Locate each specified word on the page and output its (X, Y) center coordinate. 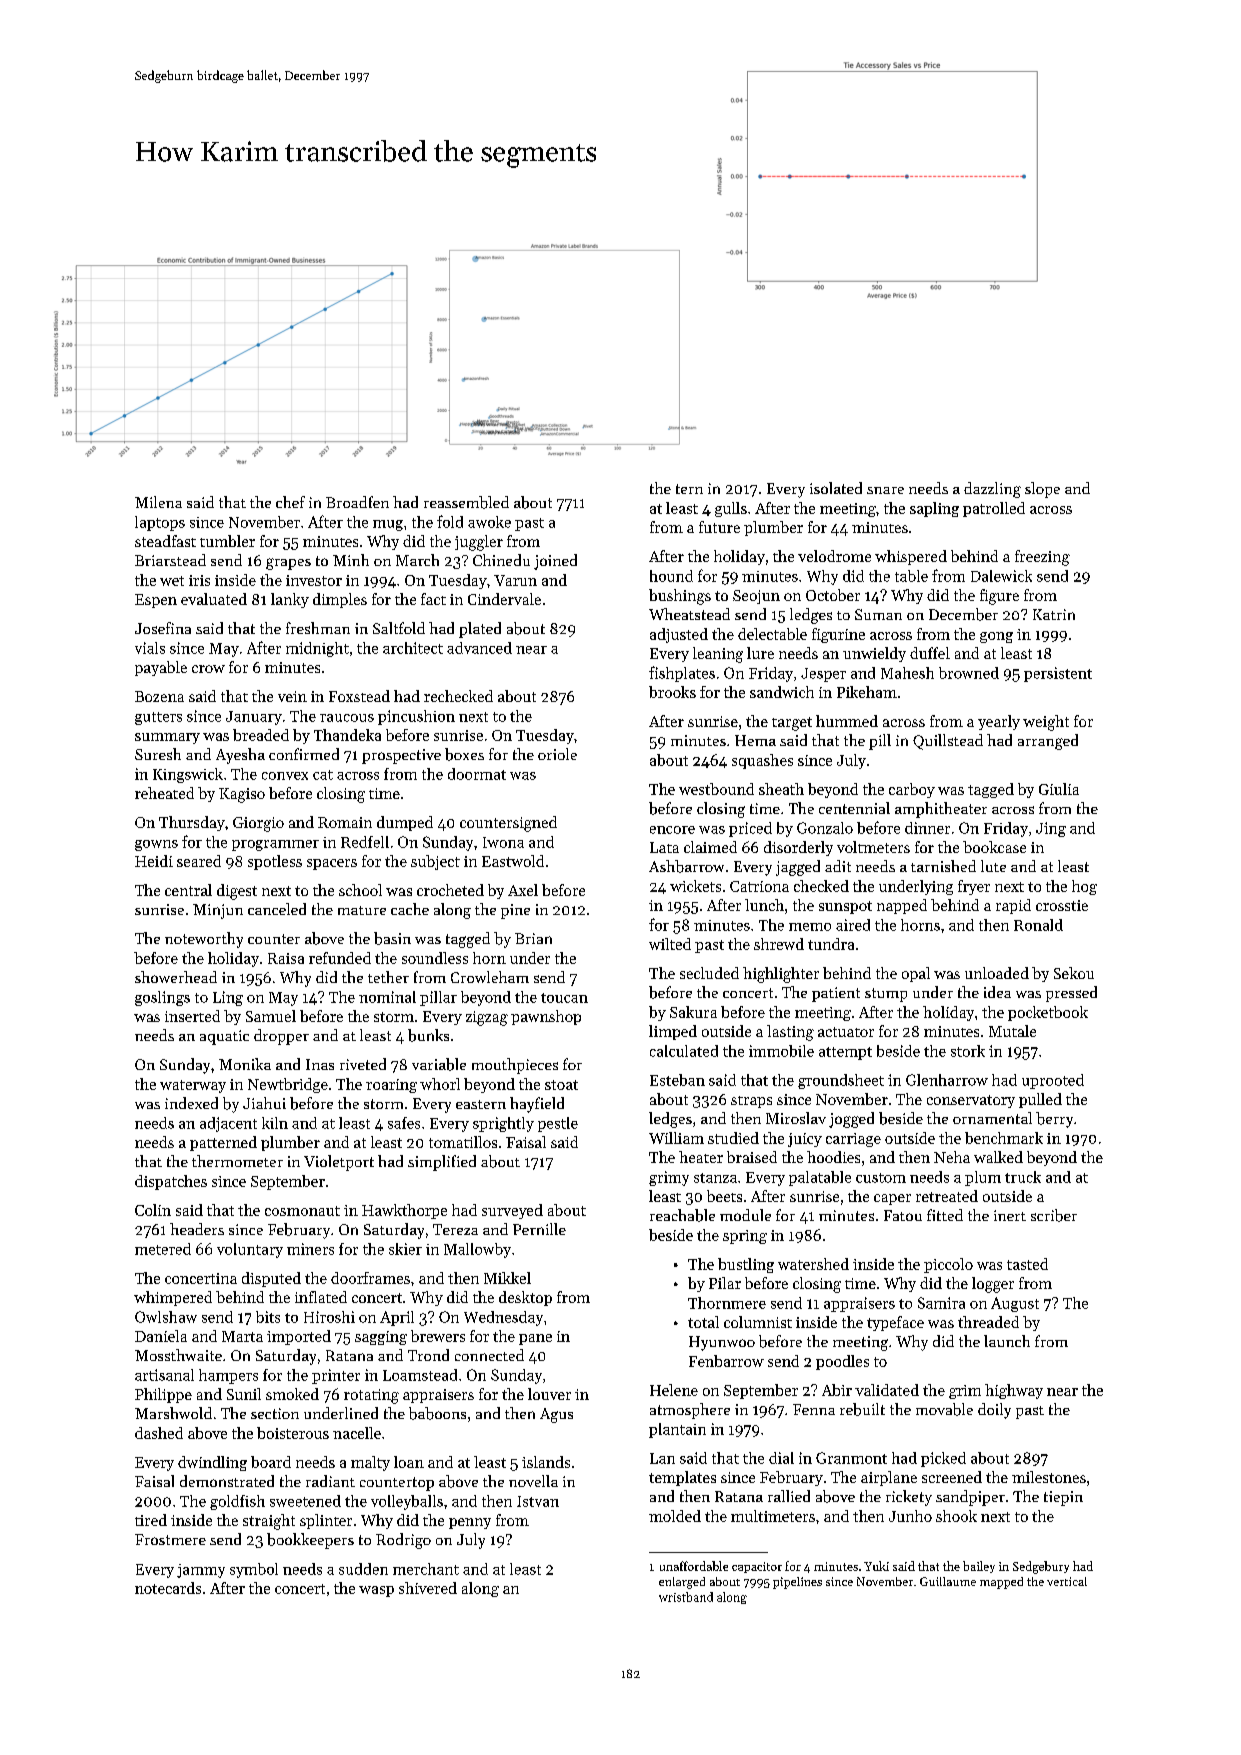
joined (555, 562)
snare (885, 490)
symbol (254, 1570)
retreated (947, 1196)
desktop (525, 1298)
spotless (275, 862)
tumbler (227, 541)
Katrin (1054, 614)
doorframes (370, 1278)
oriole (557, 754)
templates (682, 1478)
